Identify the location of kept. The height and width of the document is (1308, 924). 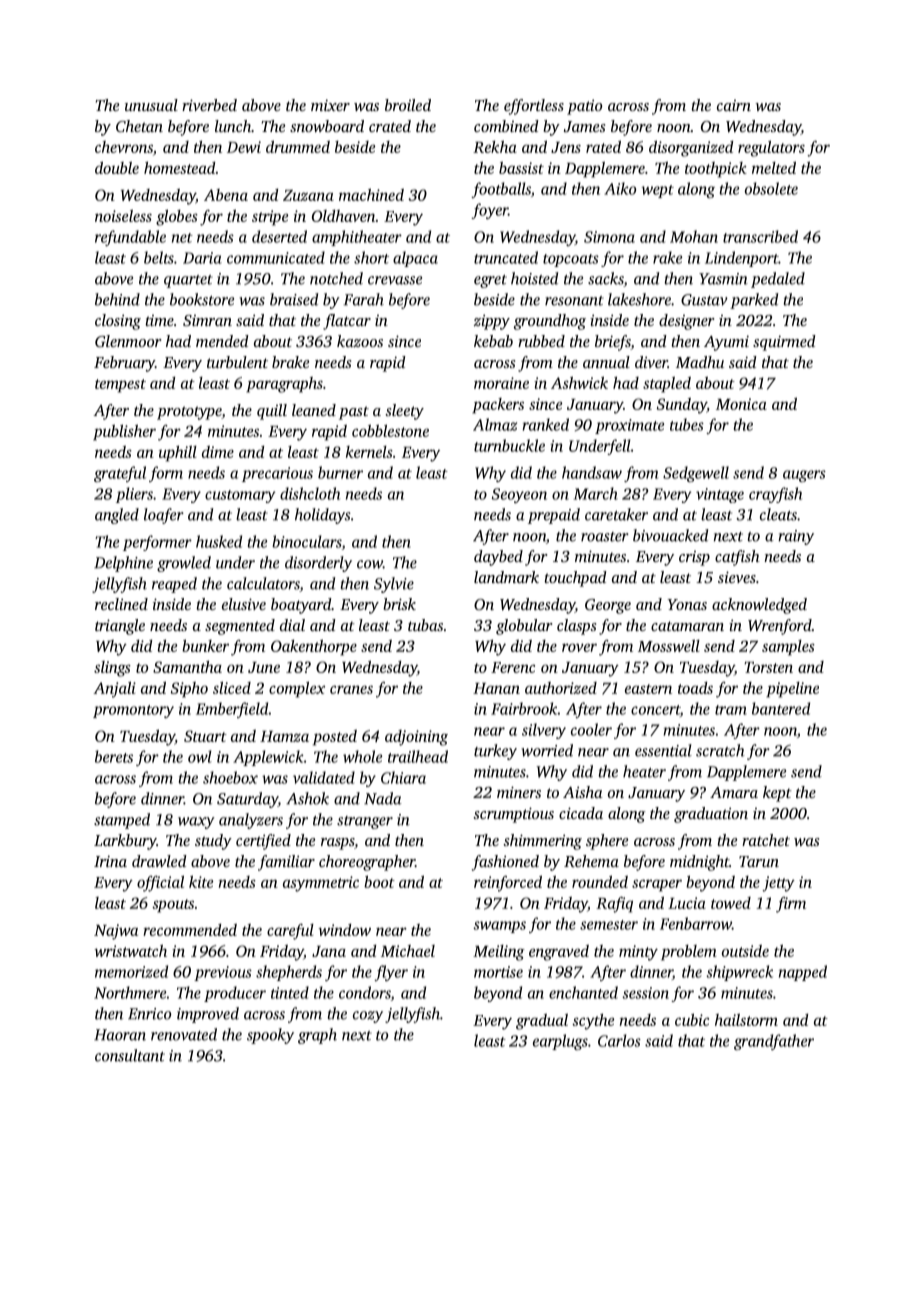
(777, 794).
